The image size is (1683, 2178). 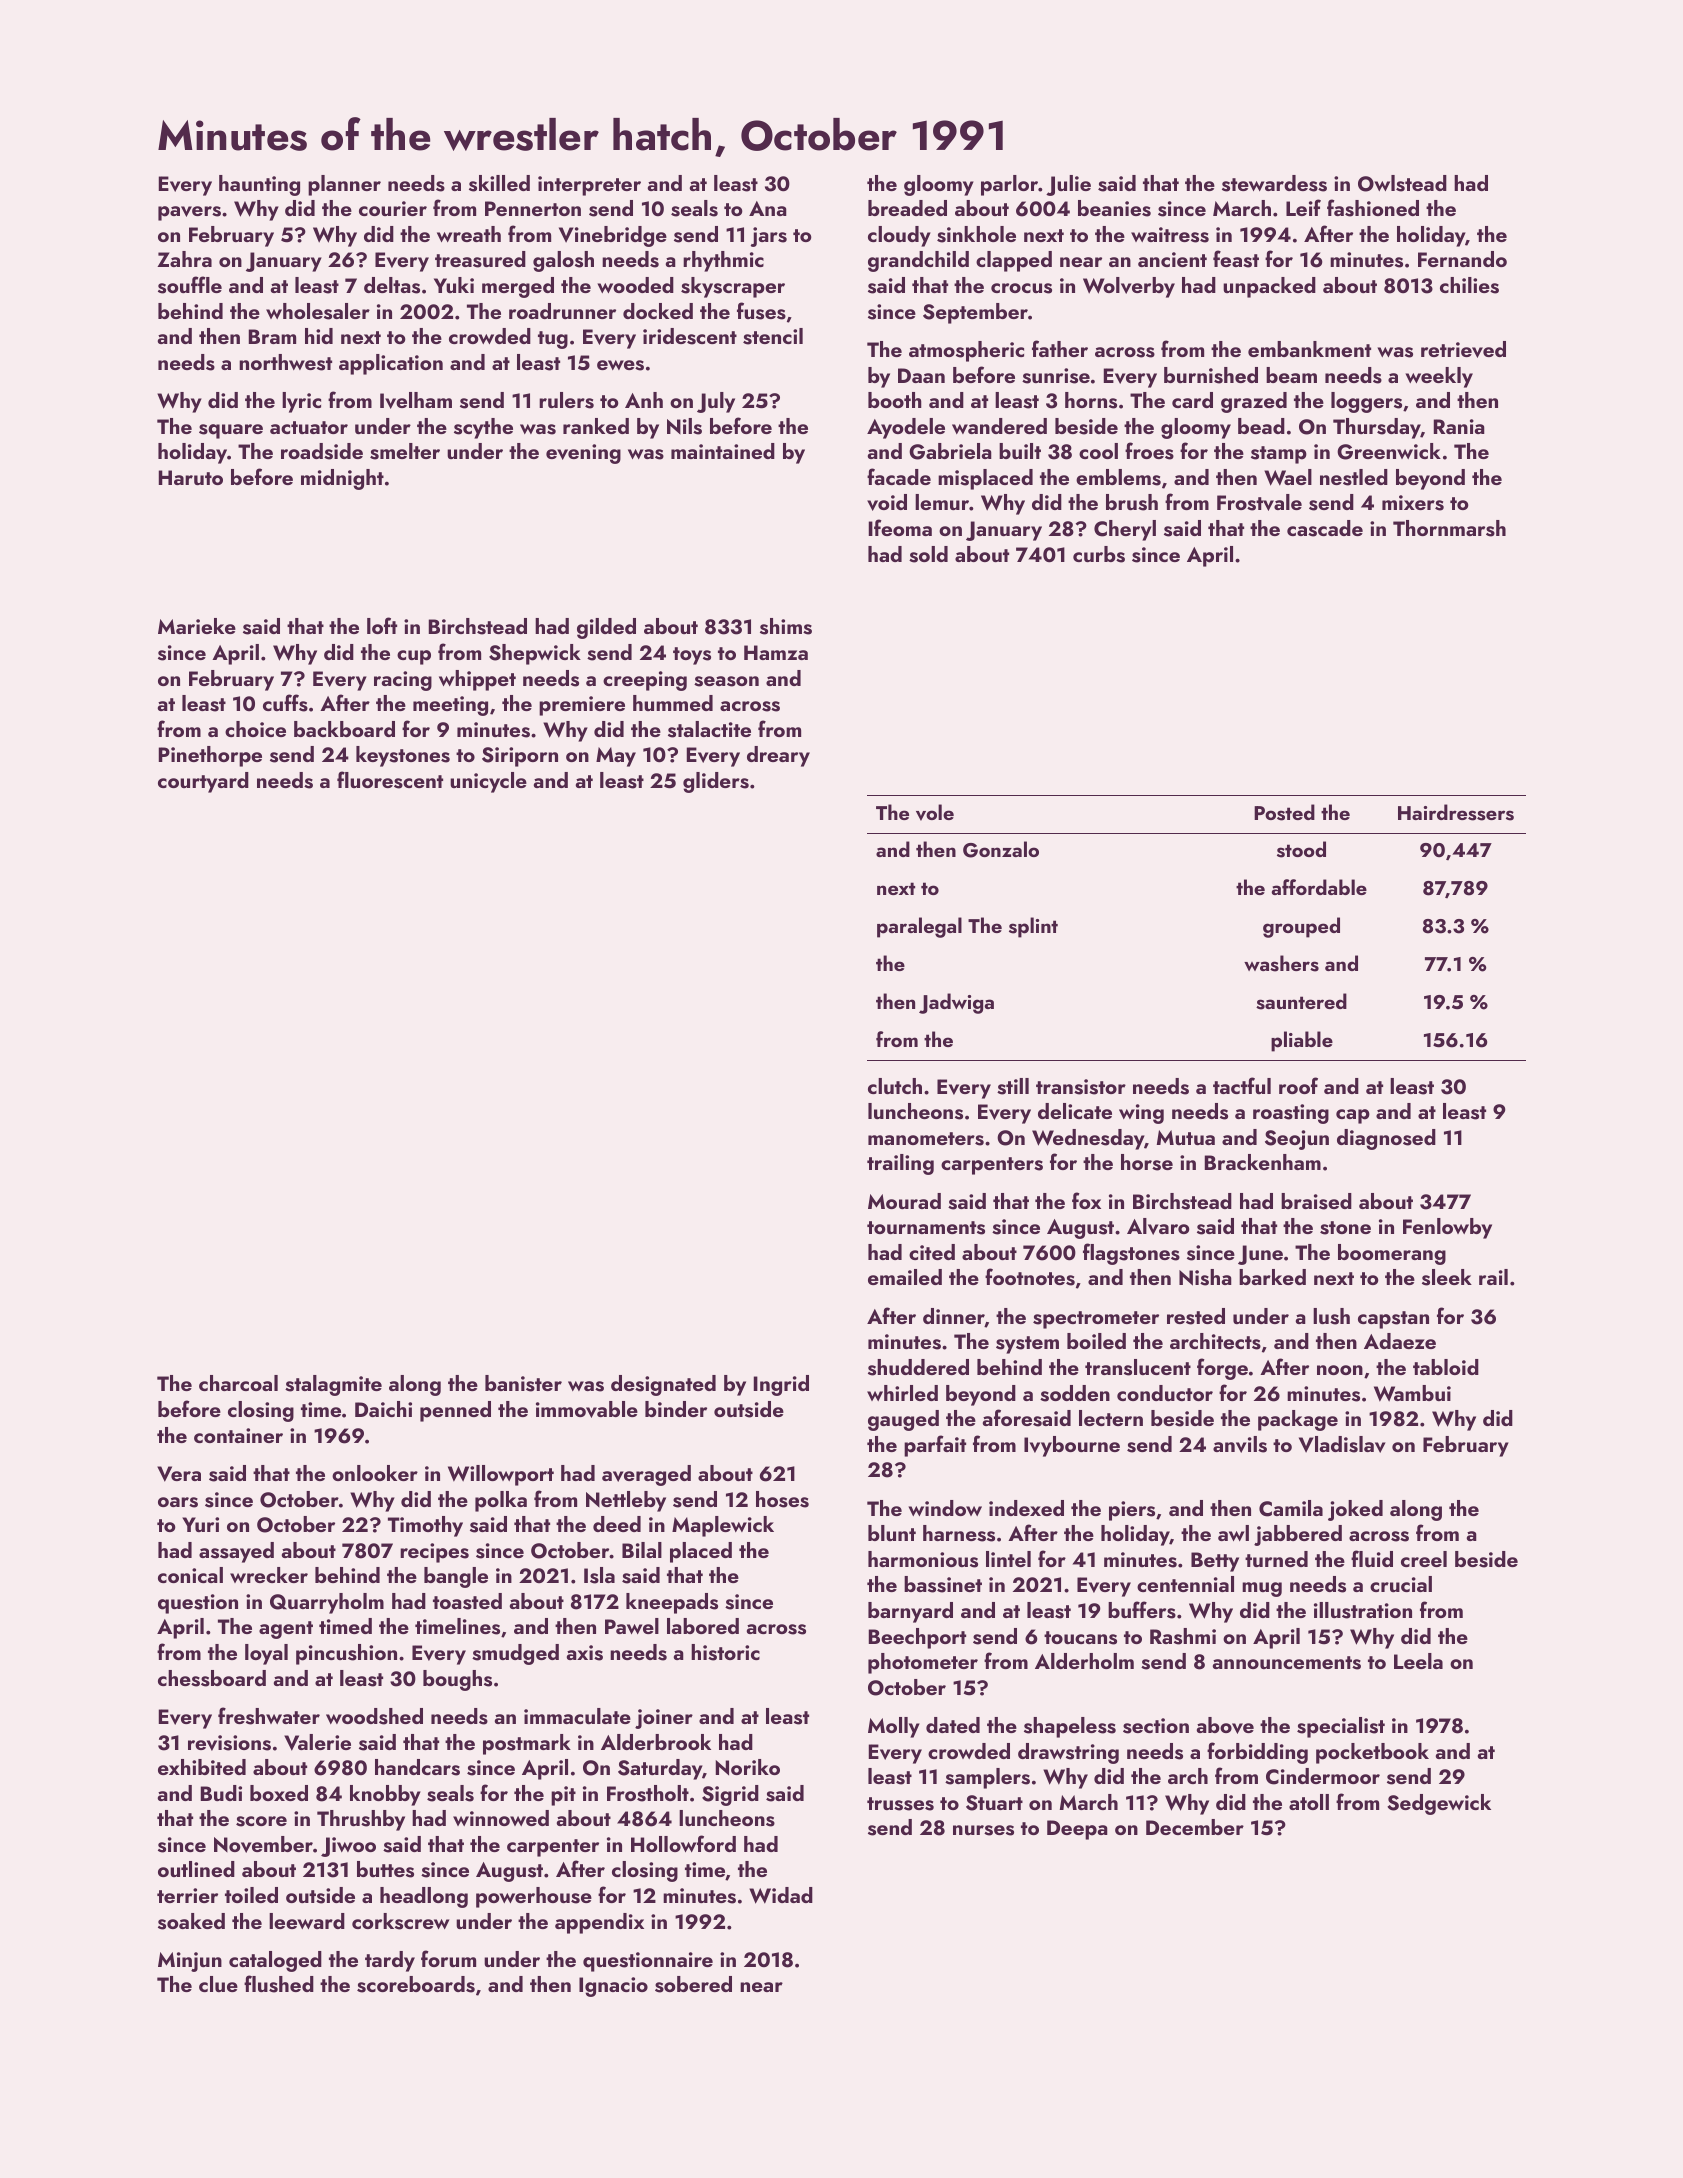 I want to click on Pinethorpe, so click(x=210, y=756).
